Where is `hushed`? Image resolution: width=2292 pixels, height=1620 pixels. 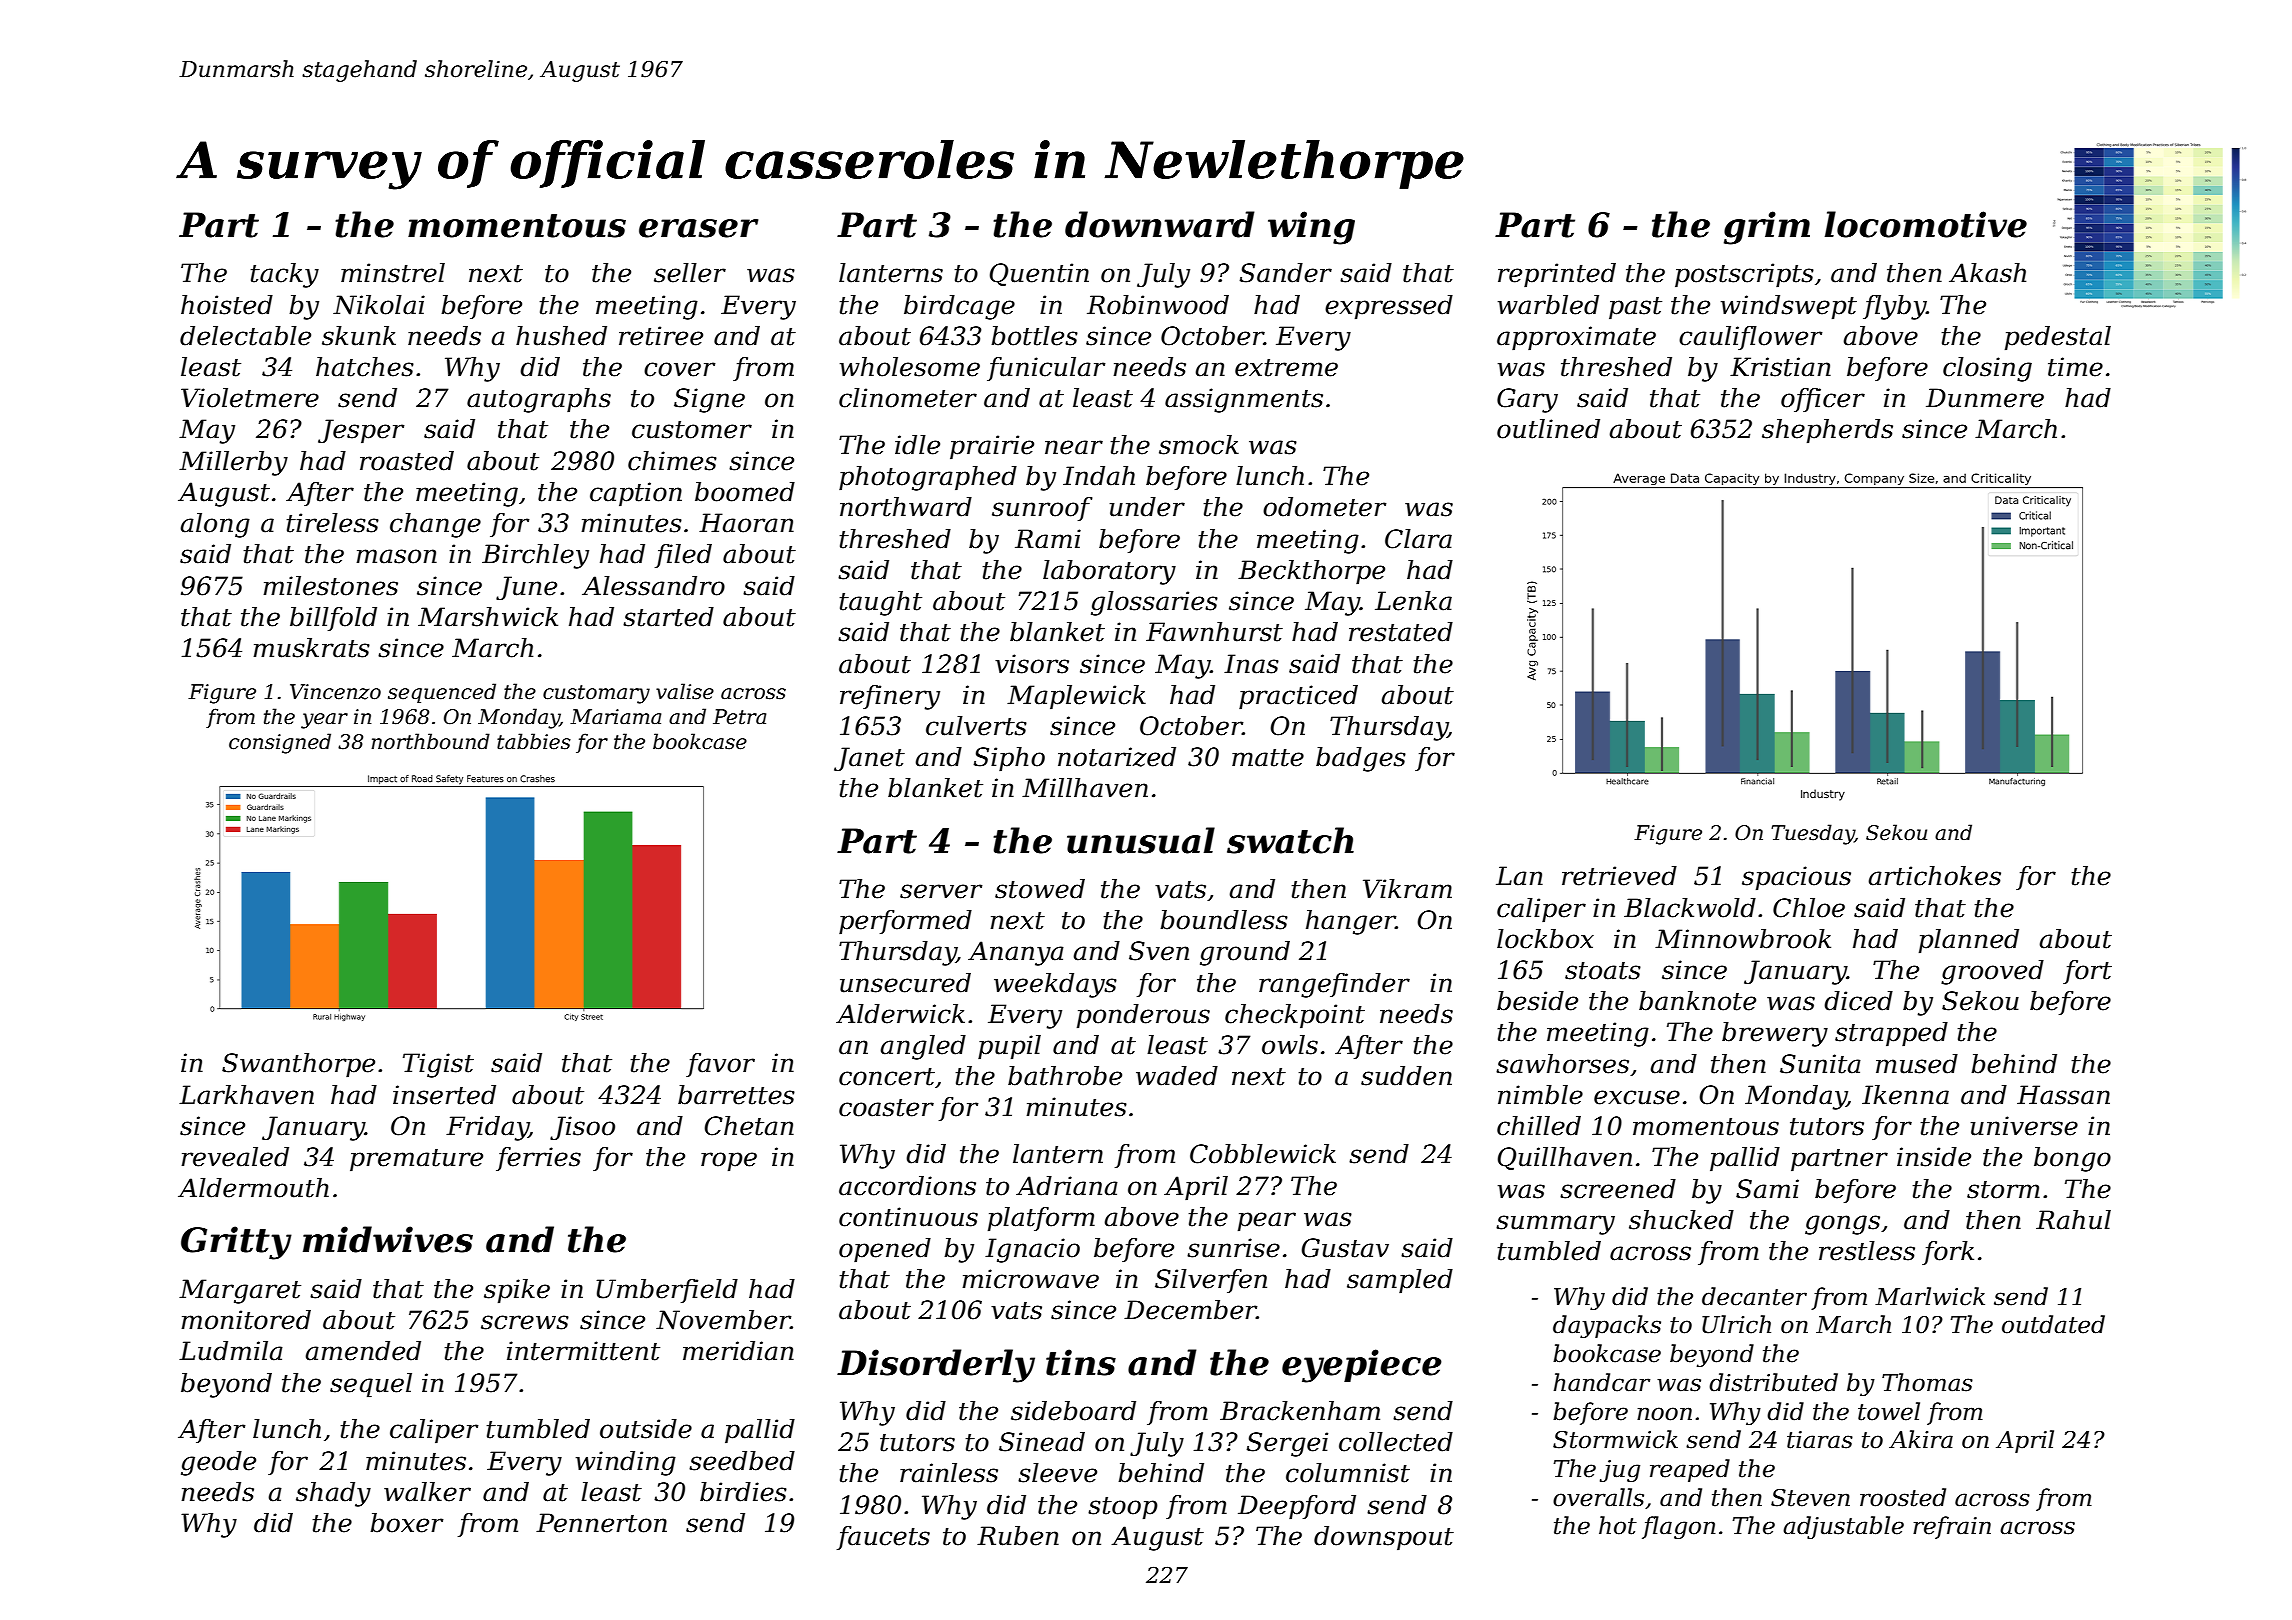 hushed is located at coordinates (561, 336).
